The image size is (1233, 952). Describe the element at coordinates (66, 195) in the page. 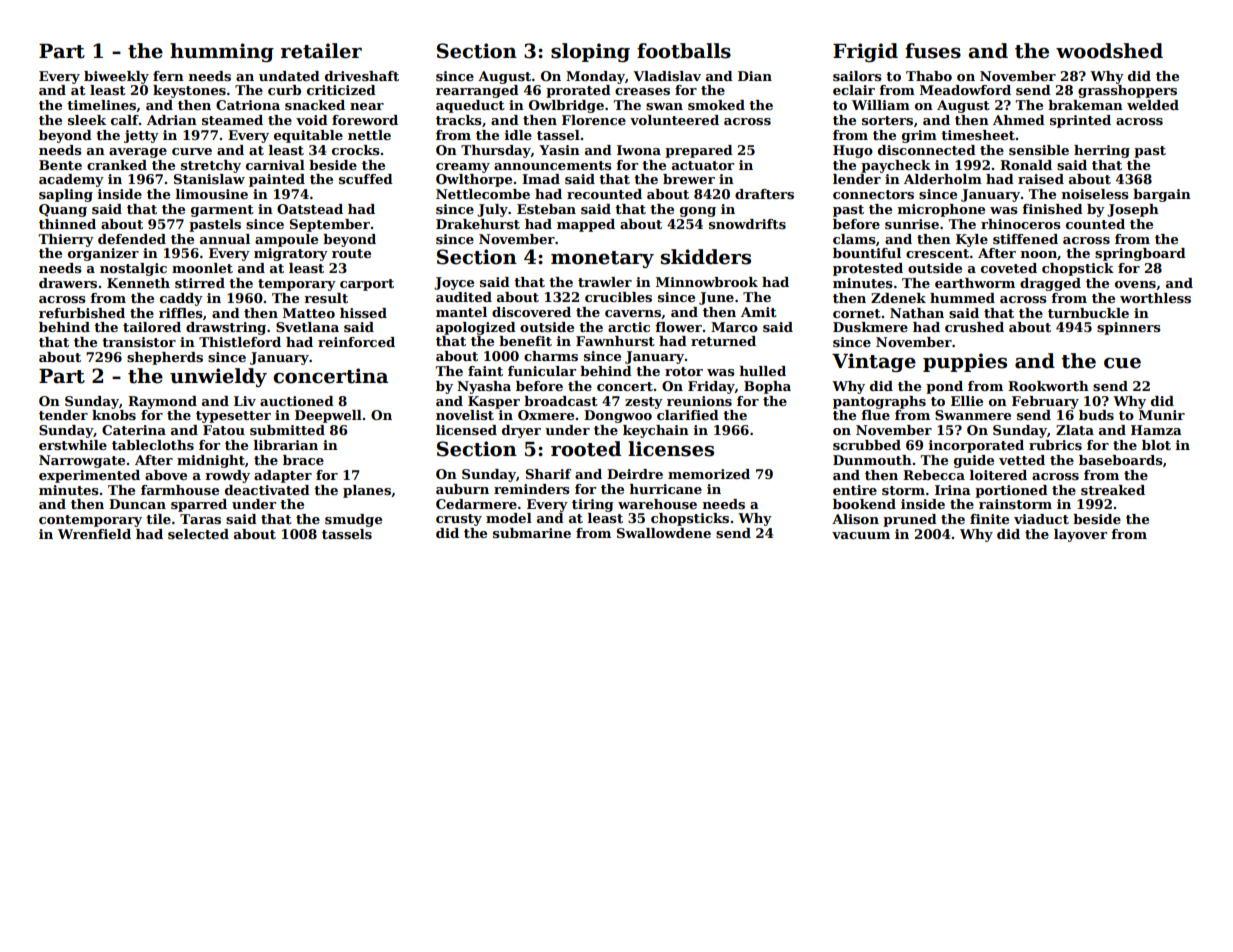

I see `sapling` at that location.
